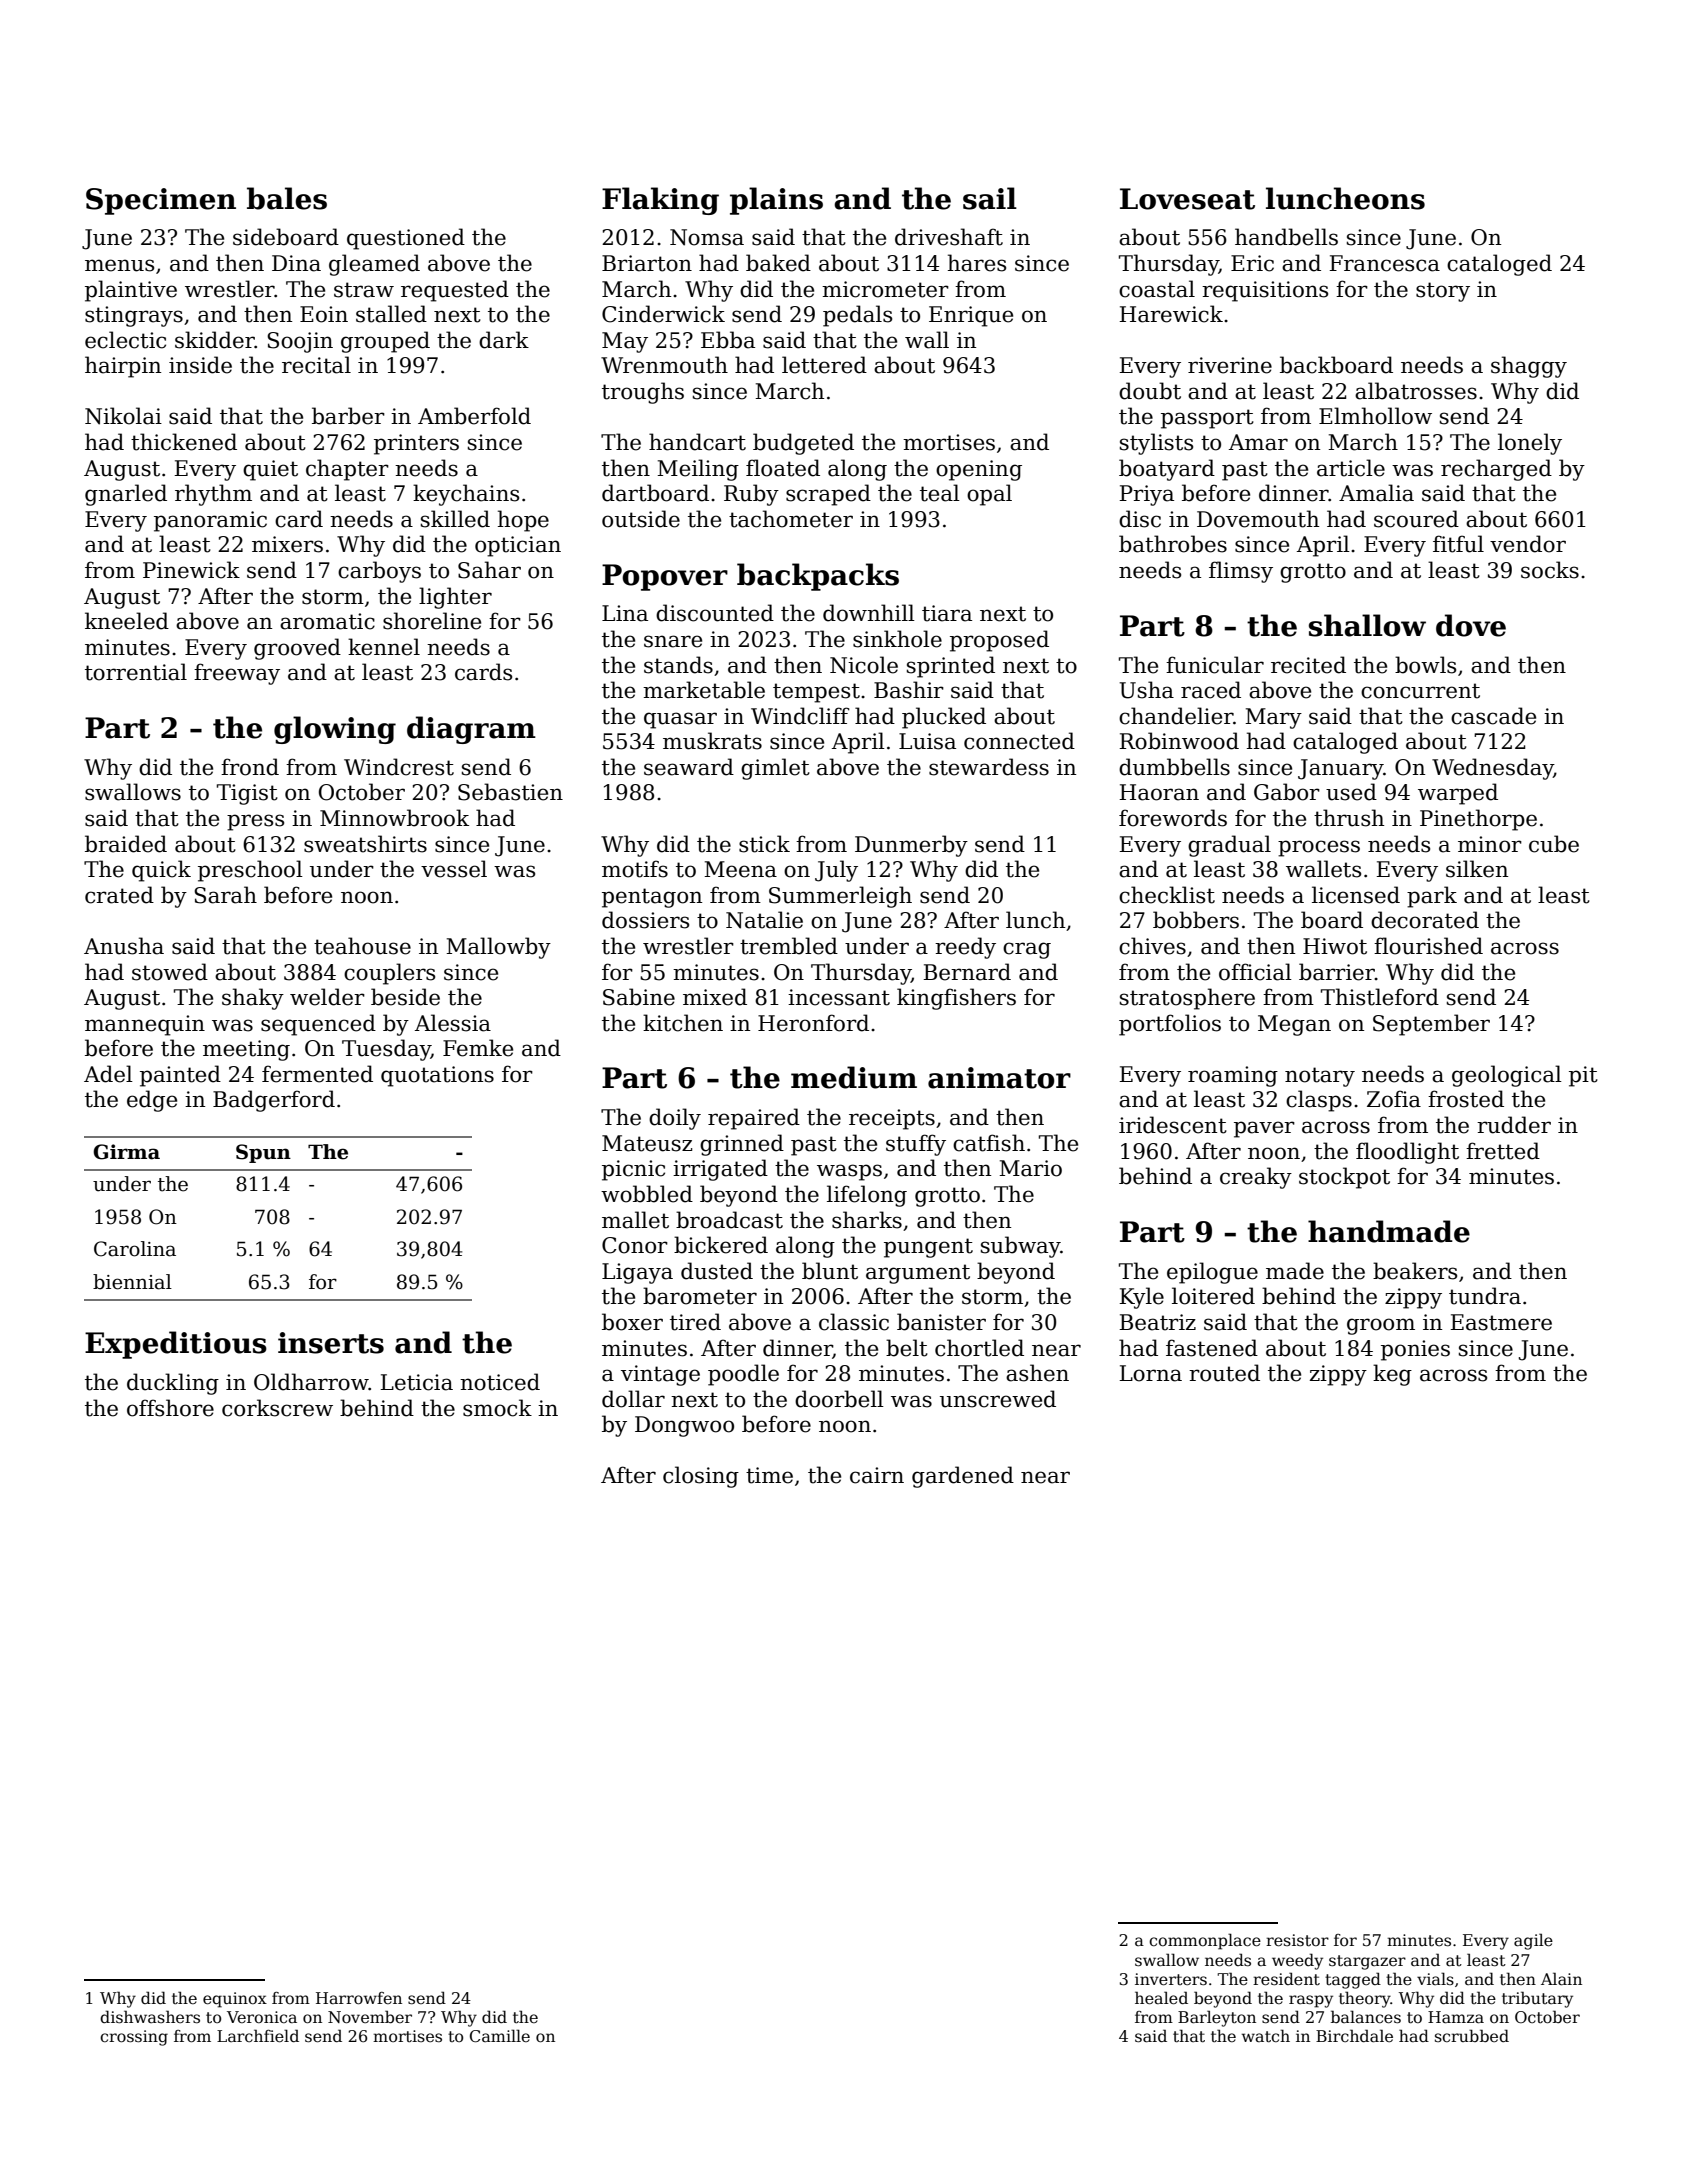 The height and width of the screenshot is (2178, 1683). What do you see at coordinates (134, 2038) in the screenshot?
I see `crossing` at bounding box center [134, 2038].
